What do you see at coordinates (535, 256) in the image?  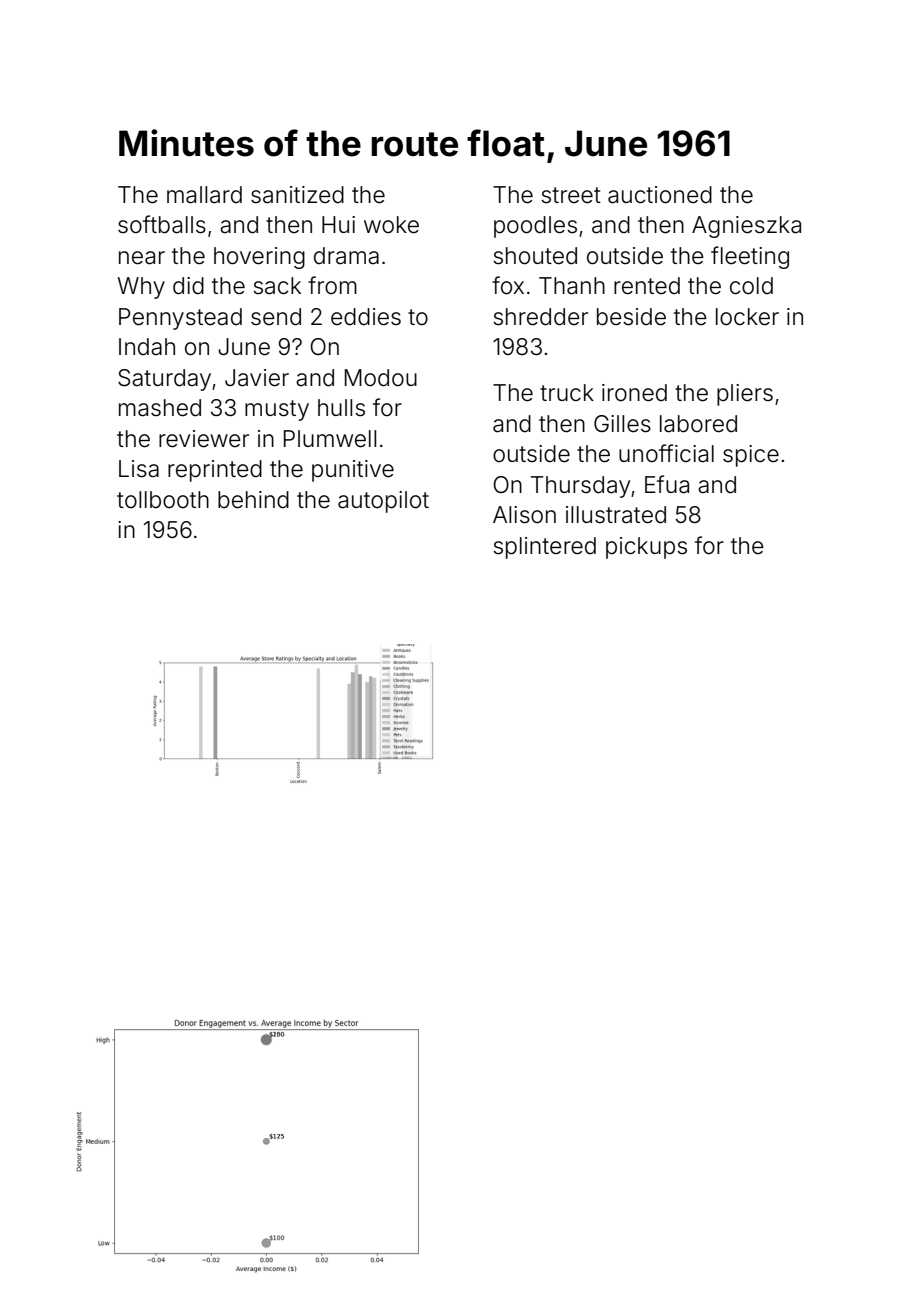 I see `shouted` at bounding box center [535, 256].
